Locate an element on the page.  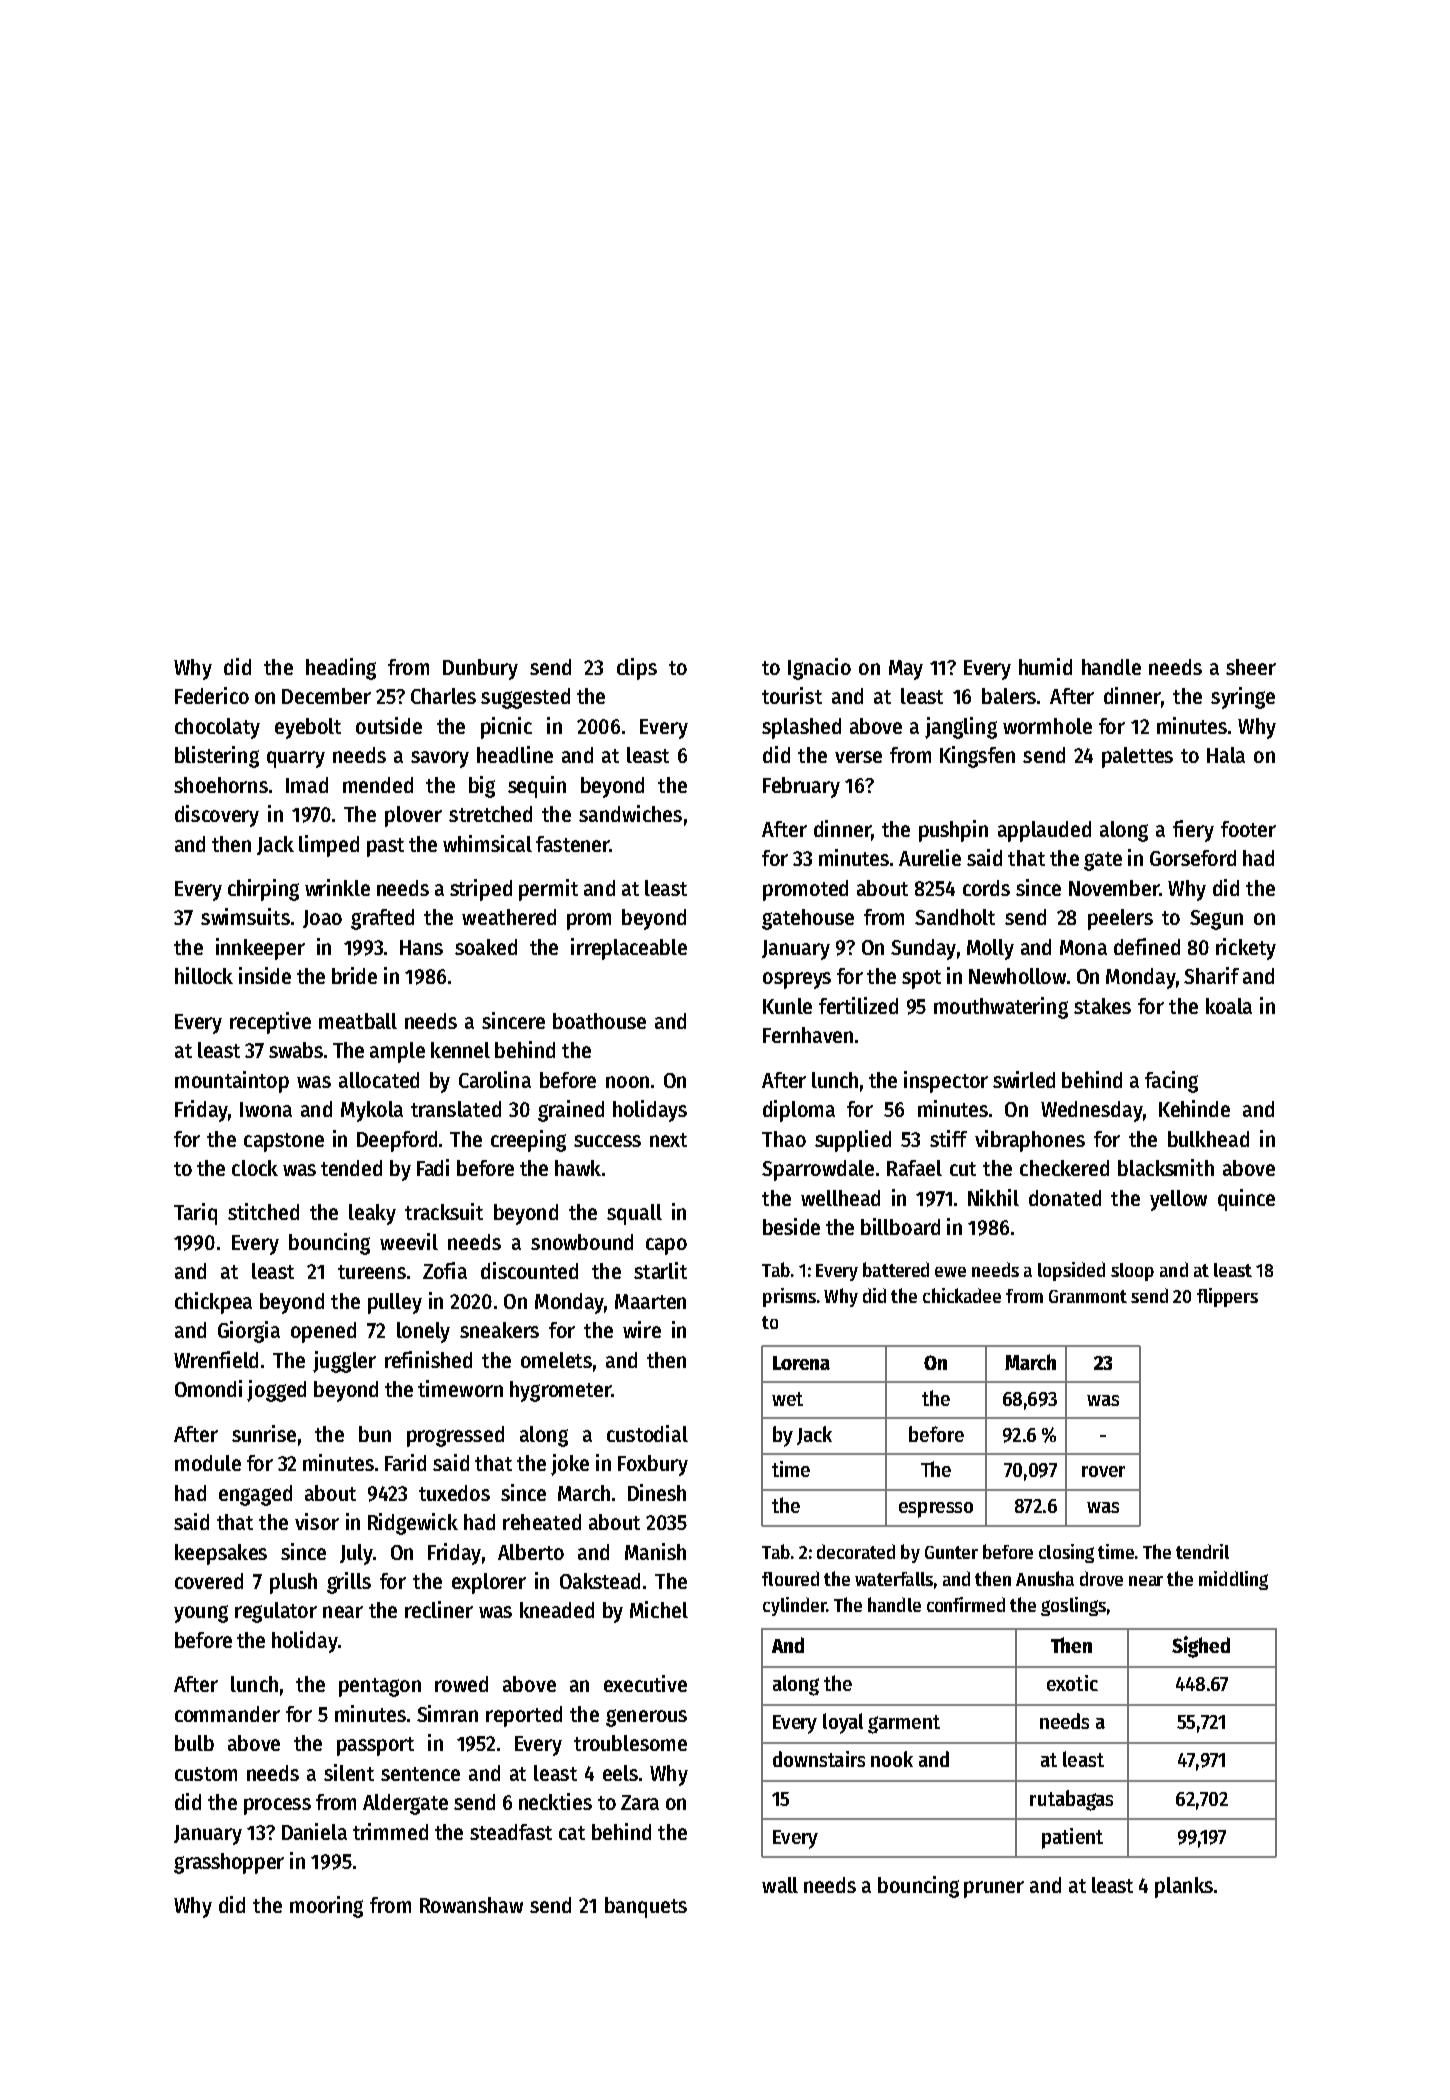
cylinder is located at coordinates (794, 1606).
